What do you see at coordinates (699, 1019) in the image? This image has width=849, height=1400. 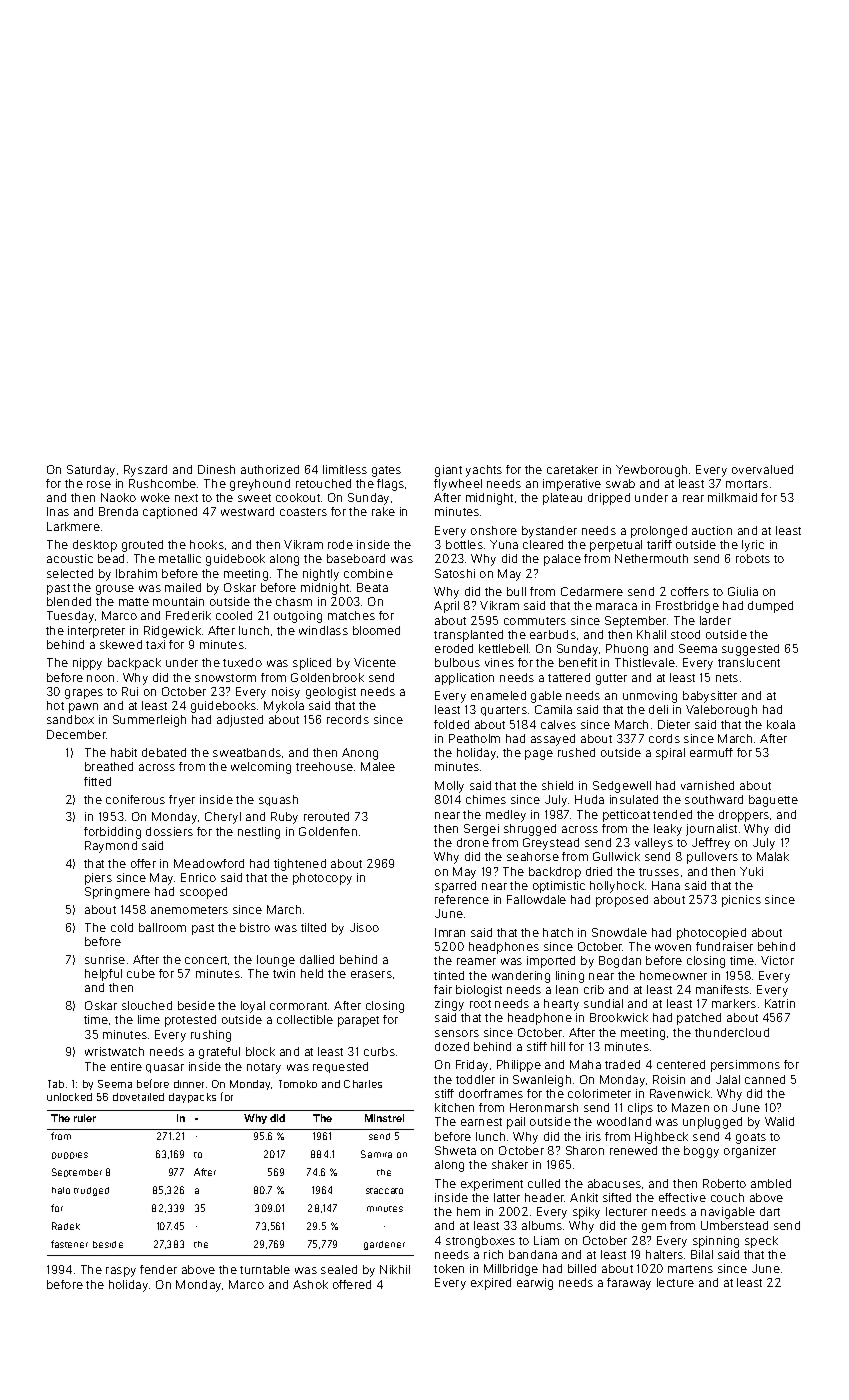 I see `patched` at bounding box center [699, 1019].
